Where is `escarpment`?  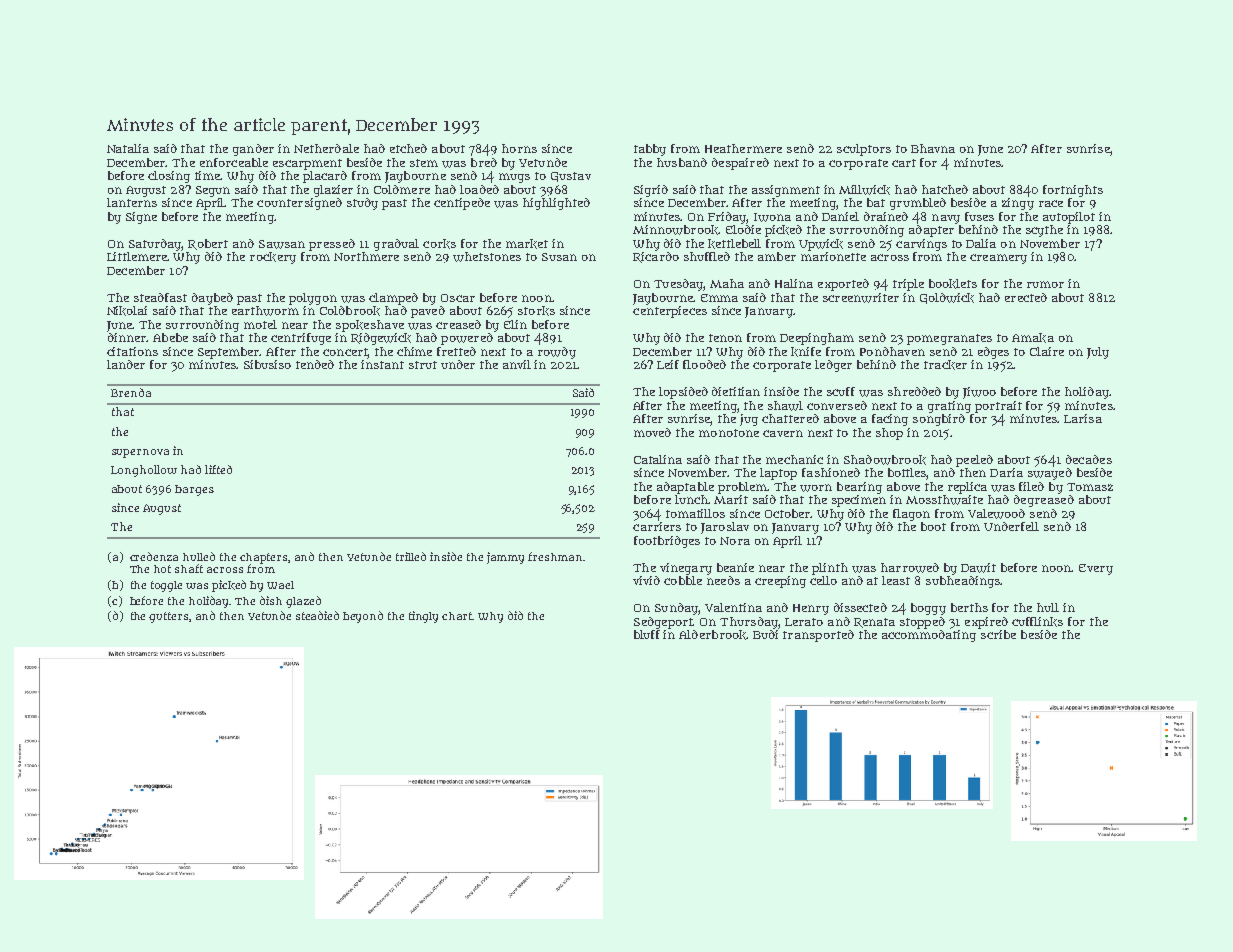
escarpment is located at coordinates (307, 164).
